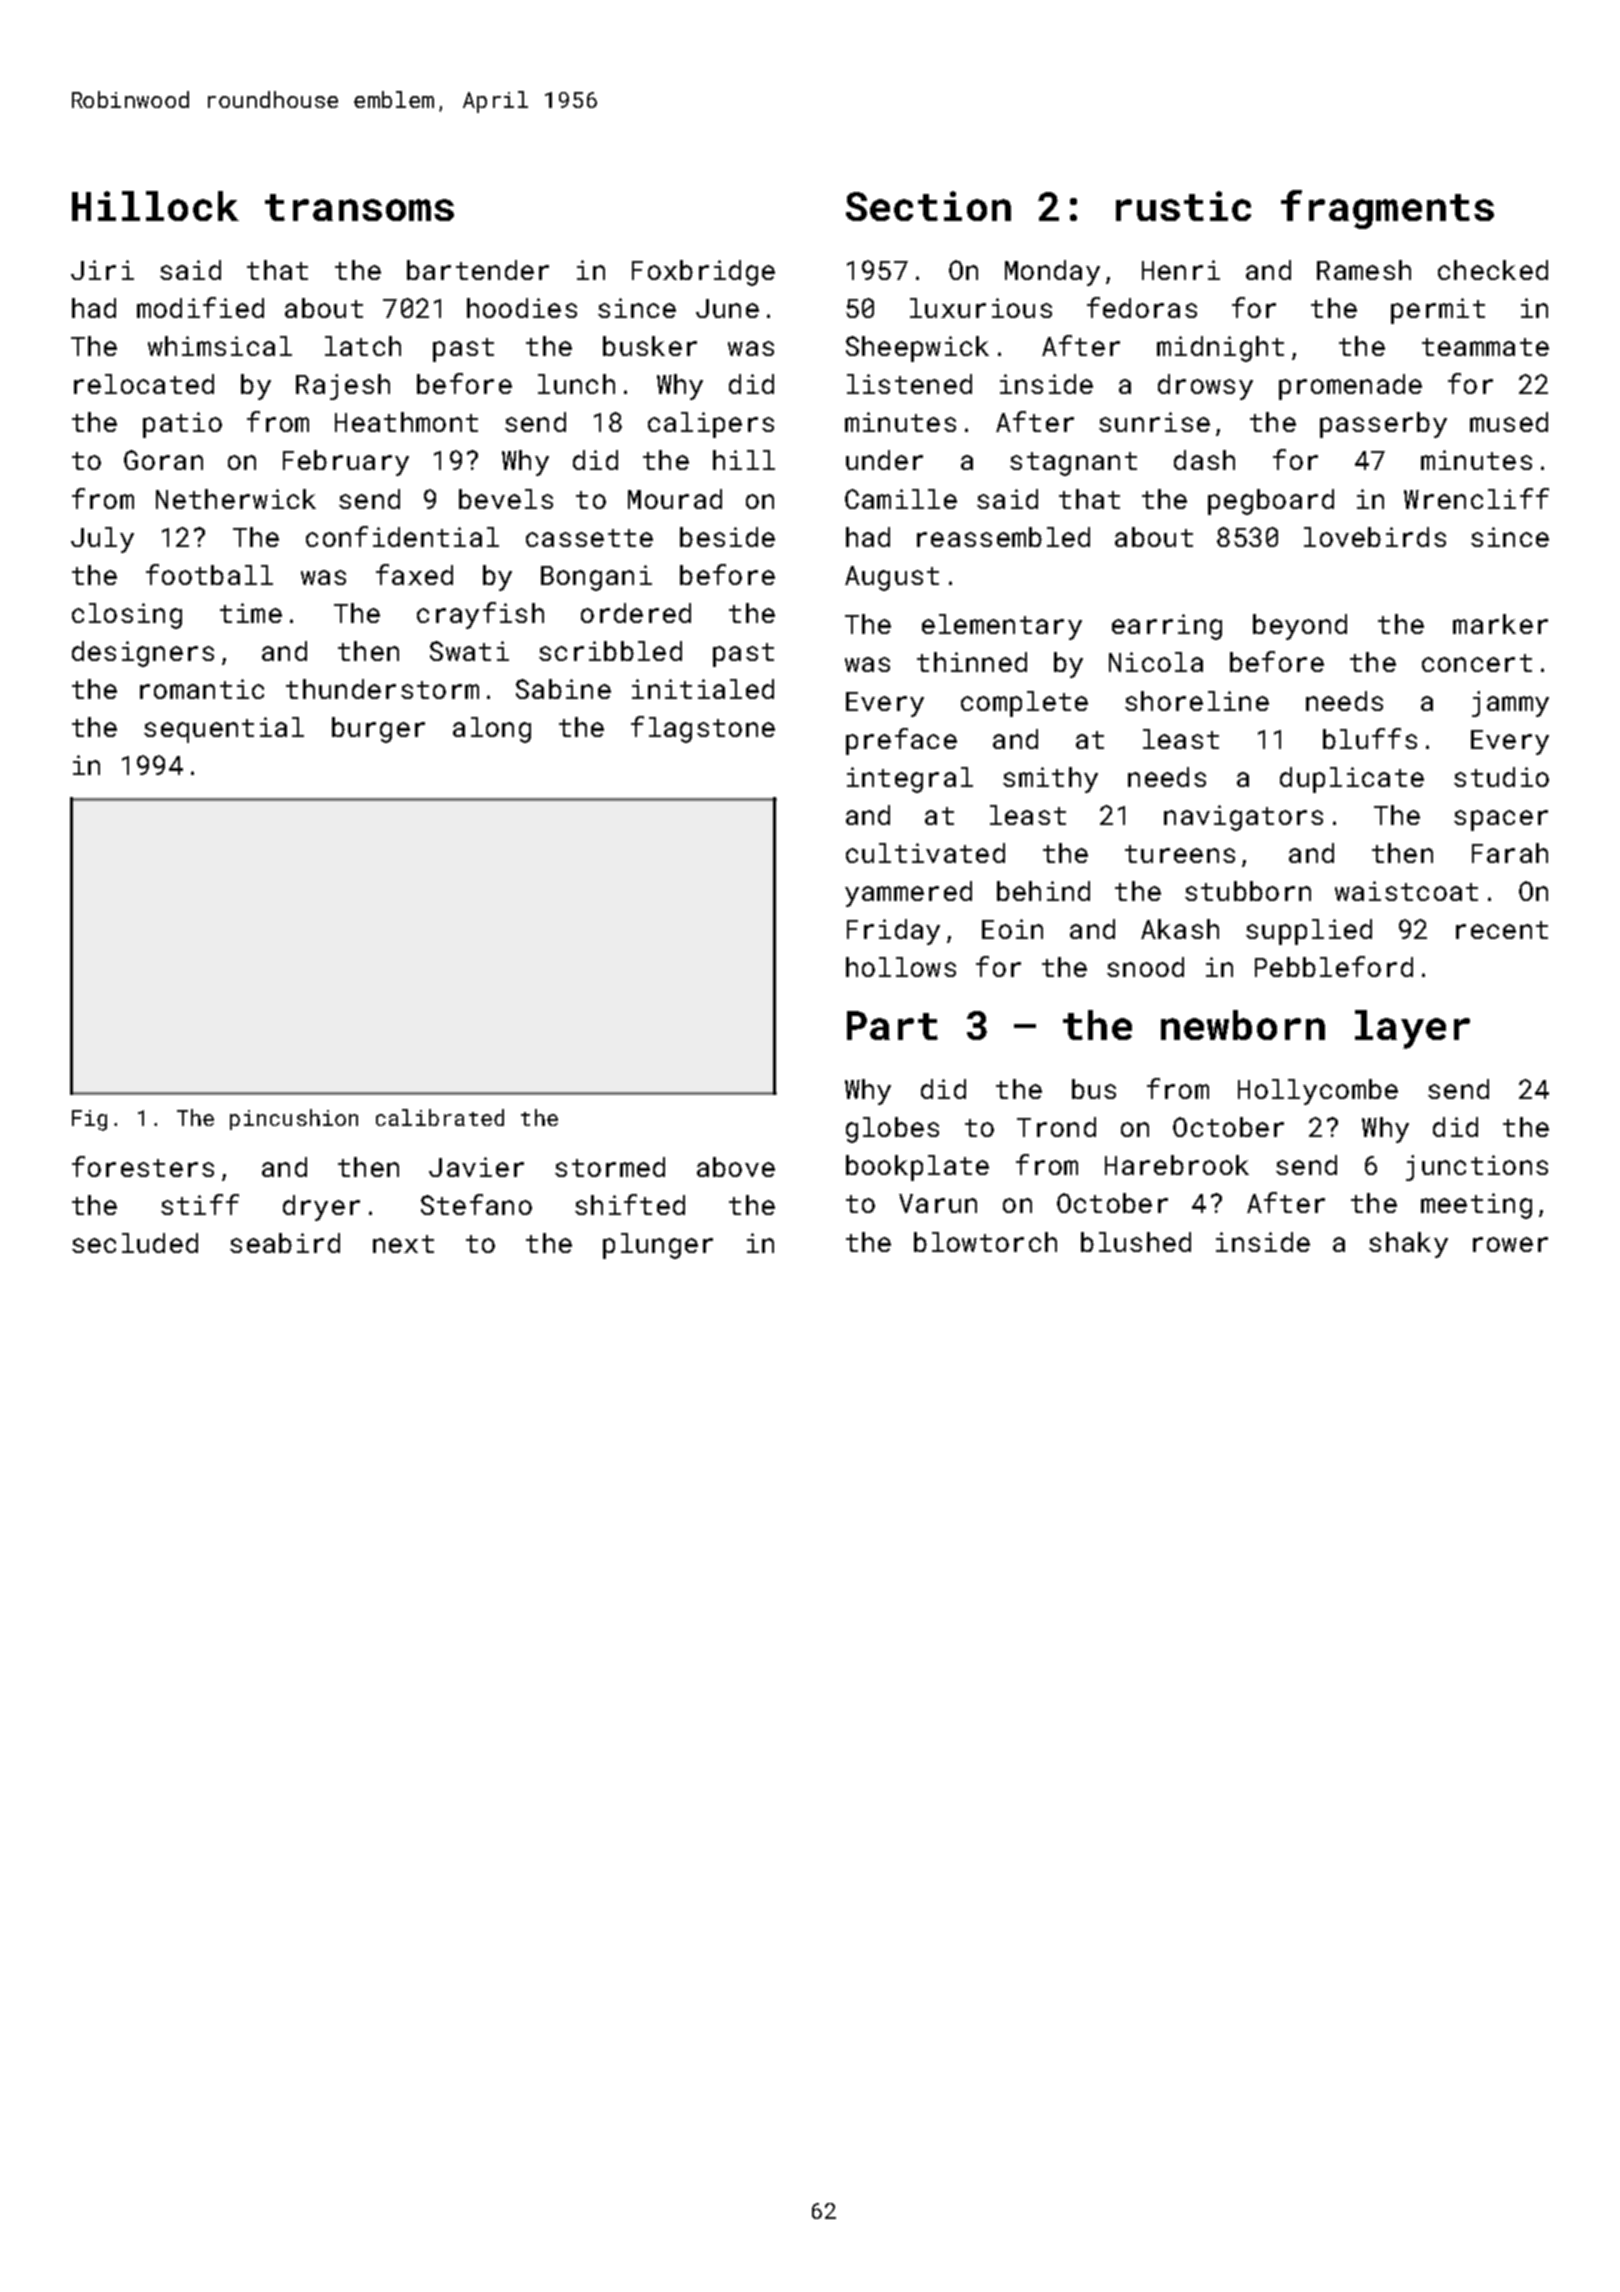  Describe the element at coordinates (1412, 1029) in the screenshot. I see `layer` at that location.
